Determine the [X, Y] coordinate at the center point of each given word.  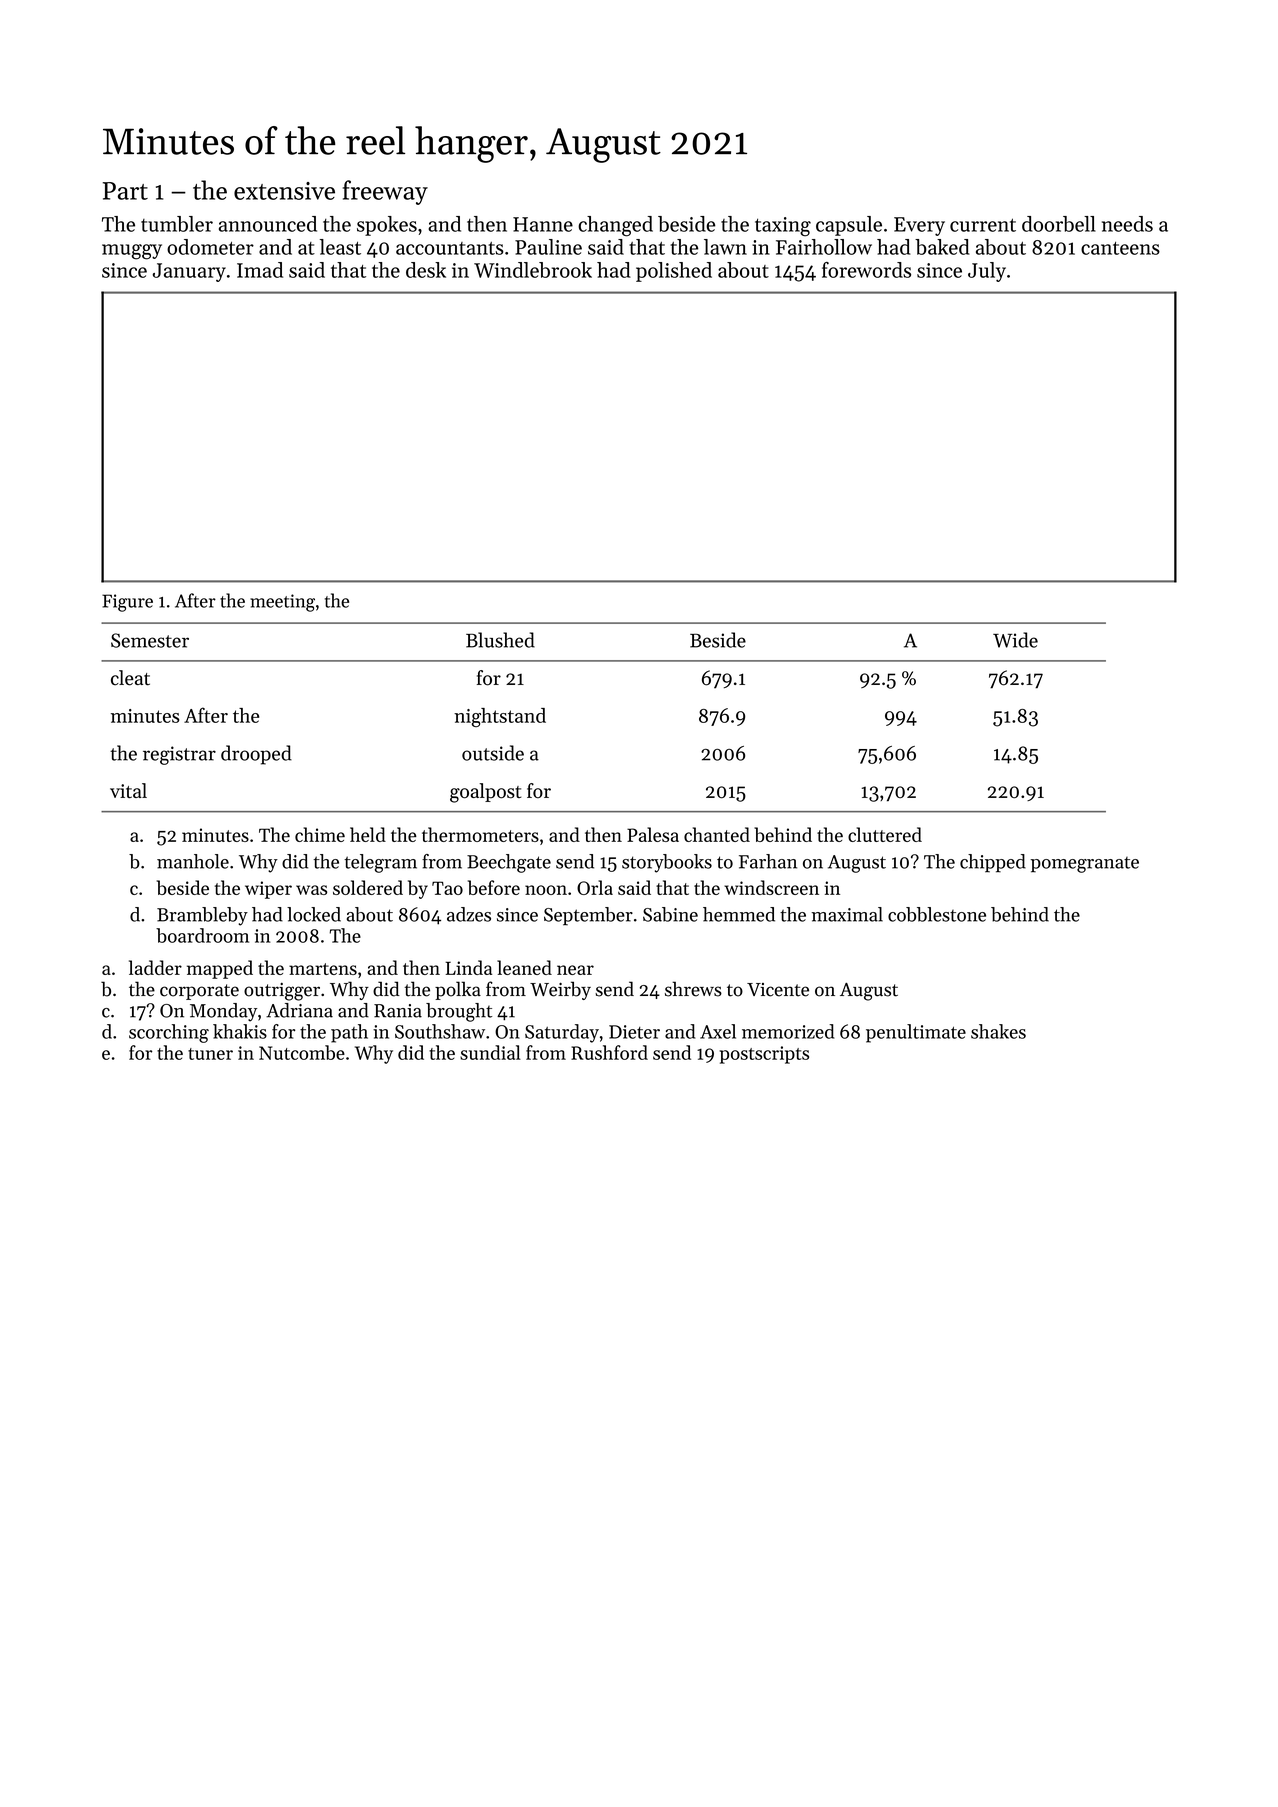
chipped [993, 863]
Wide [1015, 640]
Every [919, 226]
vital [128, 790]
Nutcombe [302, 1052]
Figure [127, 603]
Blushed [500, 640]
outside [493, 753]
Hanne [543, 224]
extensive [284, 191]
